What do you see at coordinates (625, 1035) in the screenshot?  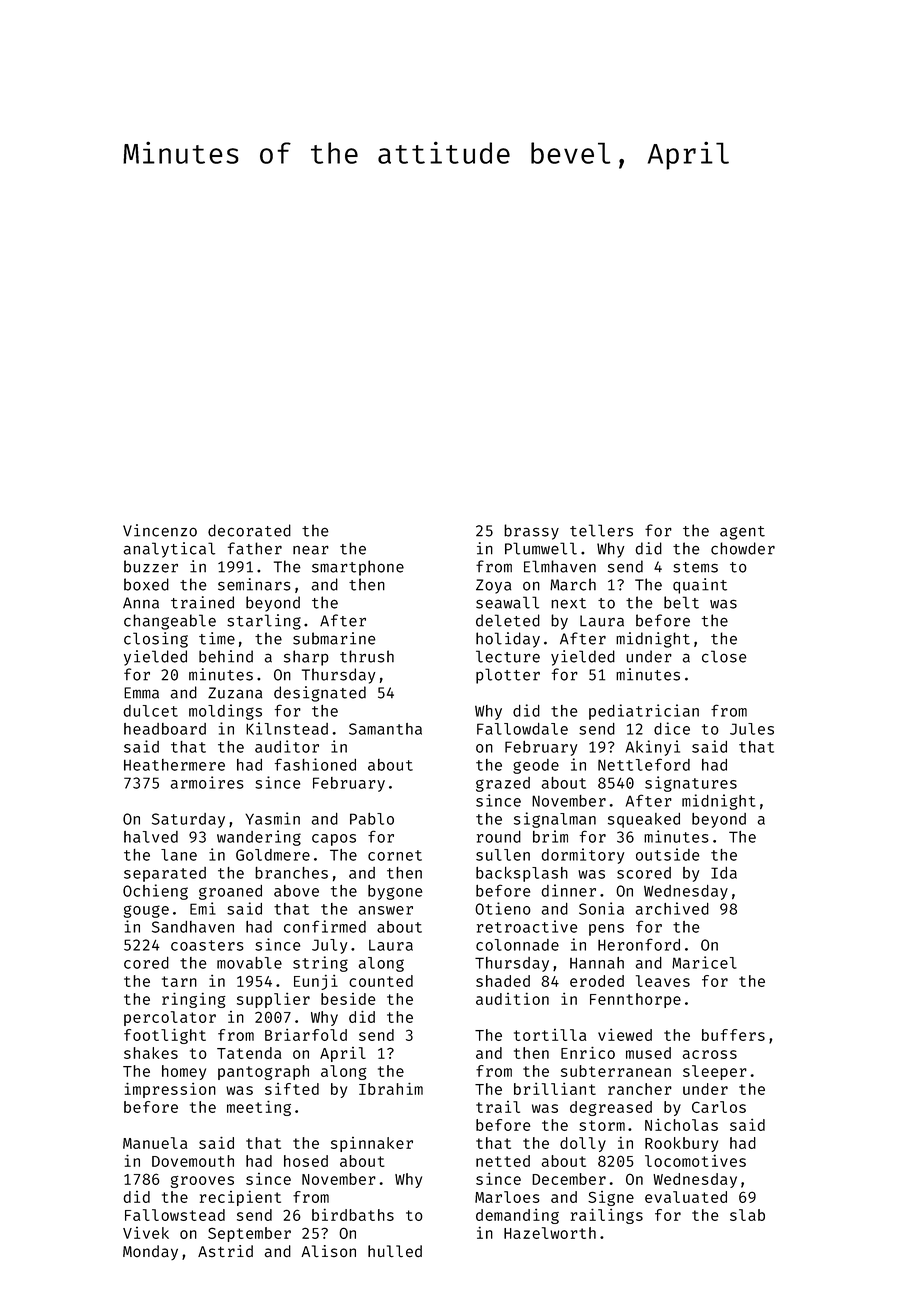 I see `viewed` at bounding box center [625, 1035].
